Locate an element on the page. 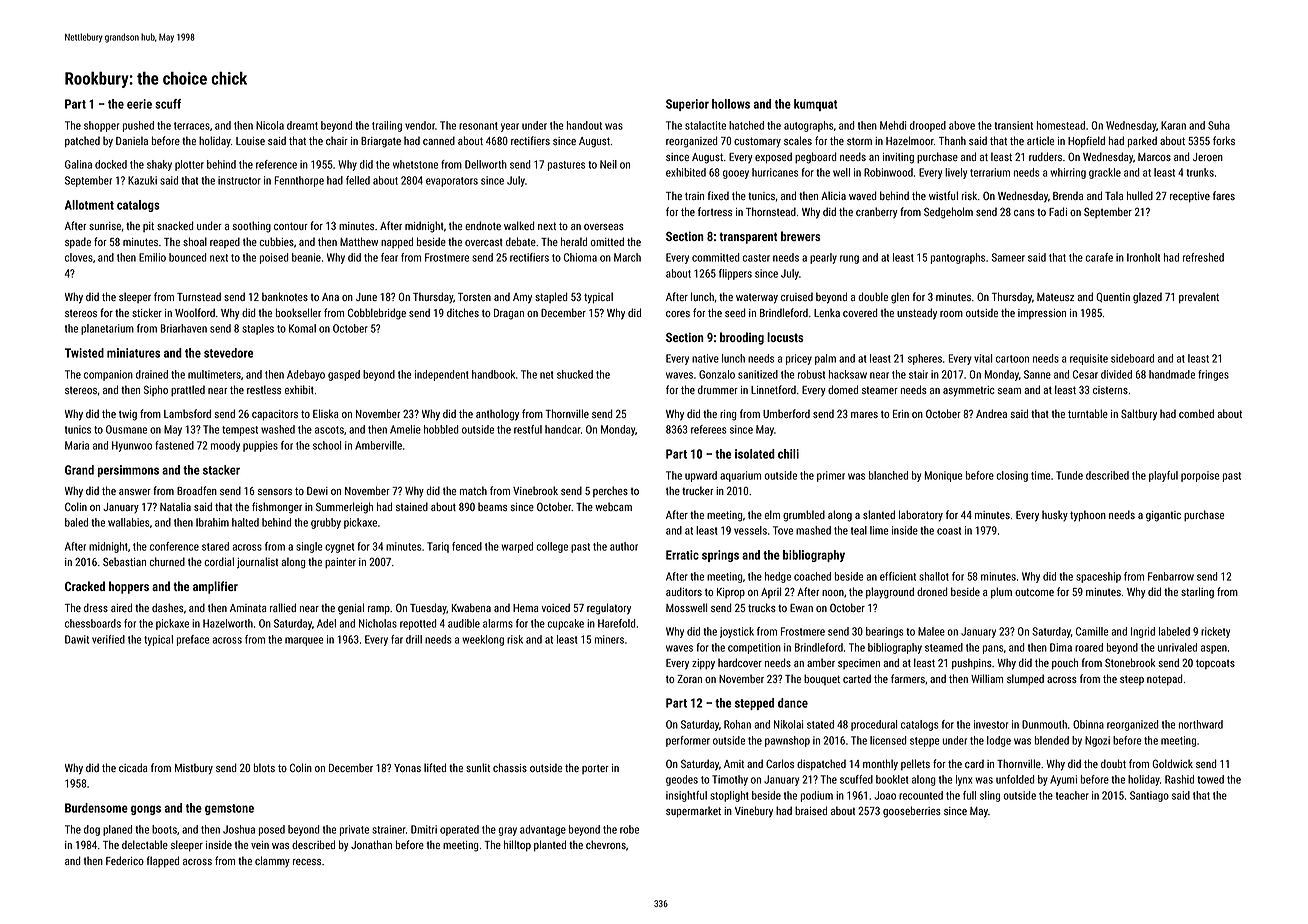 The height and width of the page is (924, 1308). pushed is located at coordinates (138, 126).
